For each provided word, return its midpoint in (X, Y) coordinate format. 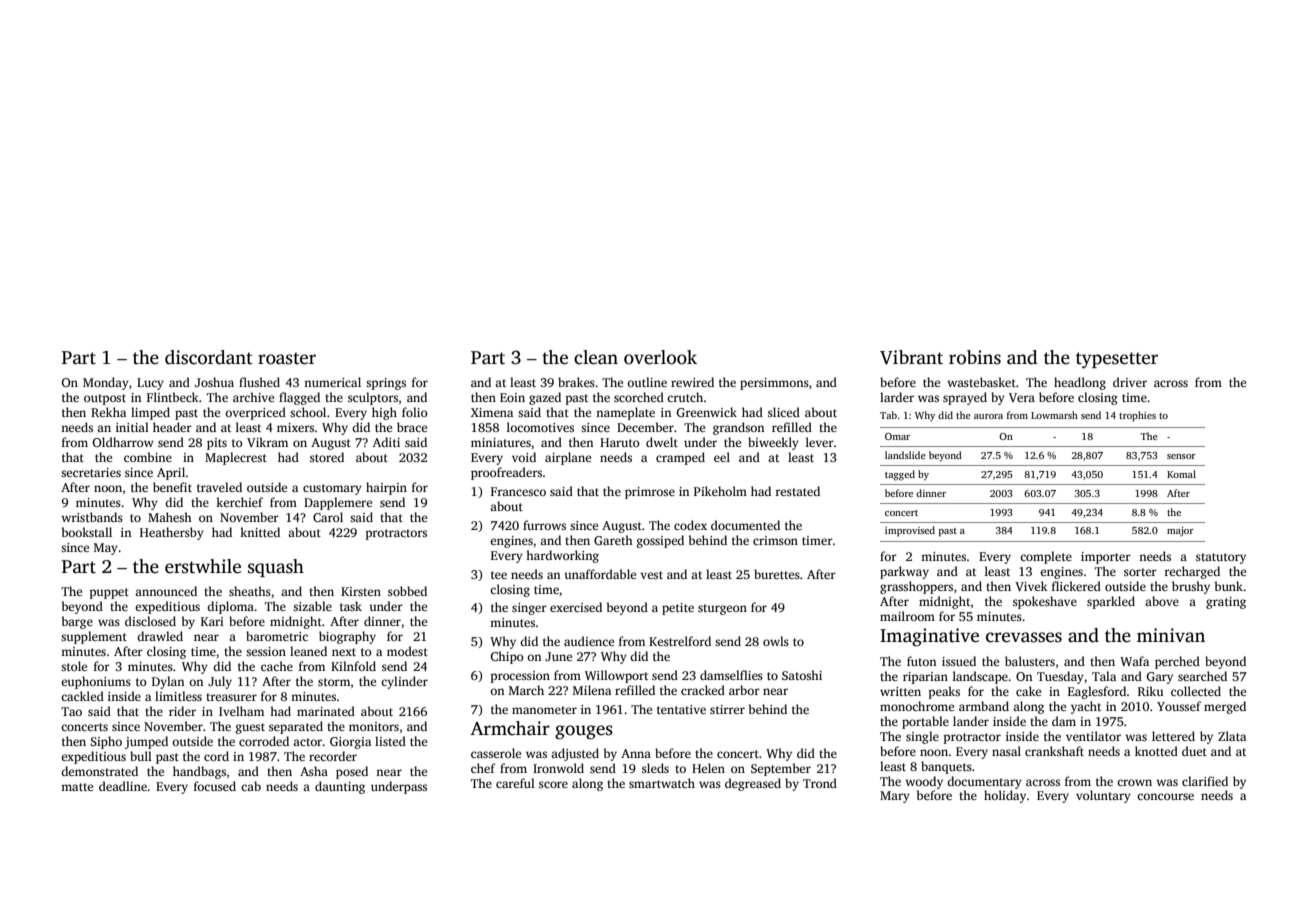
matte (77, 787)
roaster (287, 358)
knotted (1156, 751)
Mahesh (170, 517)
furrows (544, 525)
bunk (1229, 586)
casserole (496, 753)
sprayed (965, 398)
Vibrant (911, 357)
